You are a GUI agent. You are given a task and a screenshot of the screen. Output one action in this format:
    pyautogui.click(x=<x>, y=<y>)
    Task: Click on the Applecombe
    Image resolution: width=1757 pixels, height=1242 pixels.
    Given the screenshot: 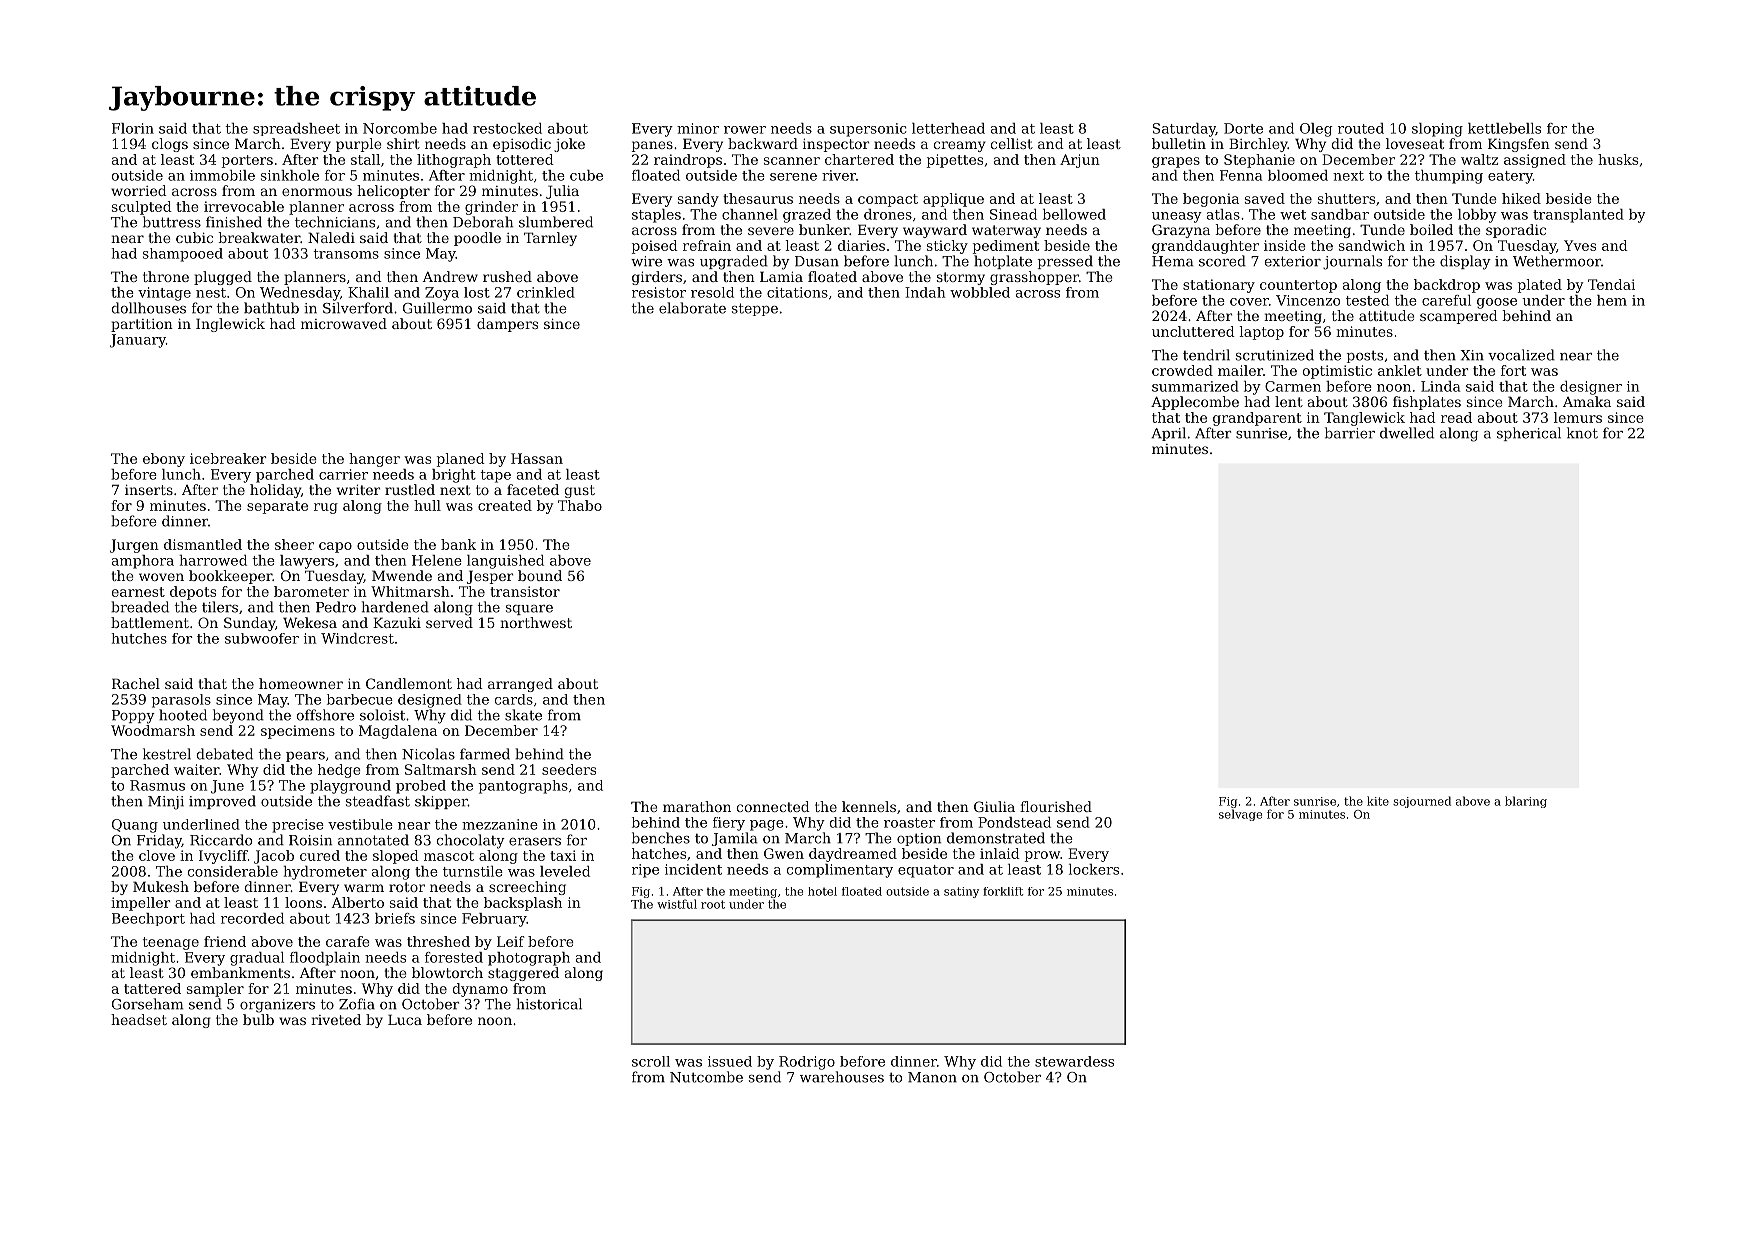 What is the action you would take?
    pyautogui.click(x=1195, y=403)
